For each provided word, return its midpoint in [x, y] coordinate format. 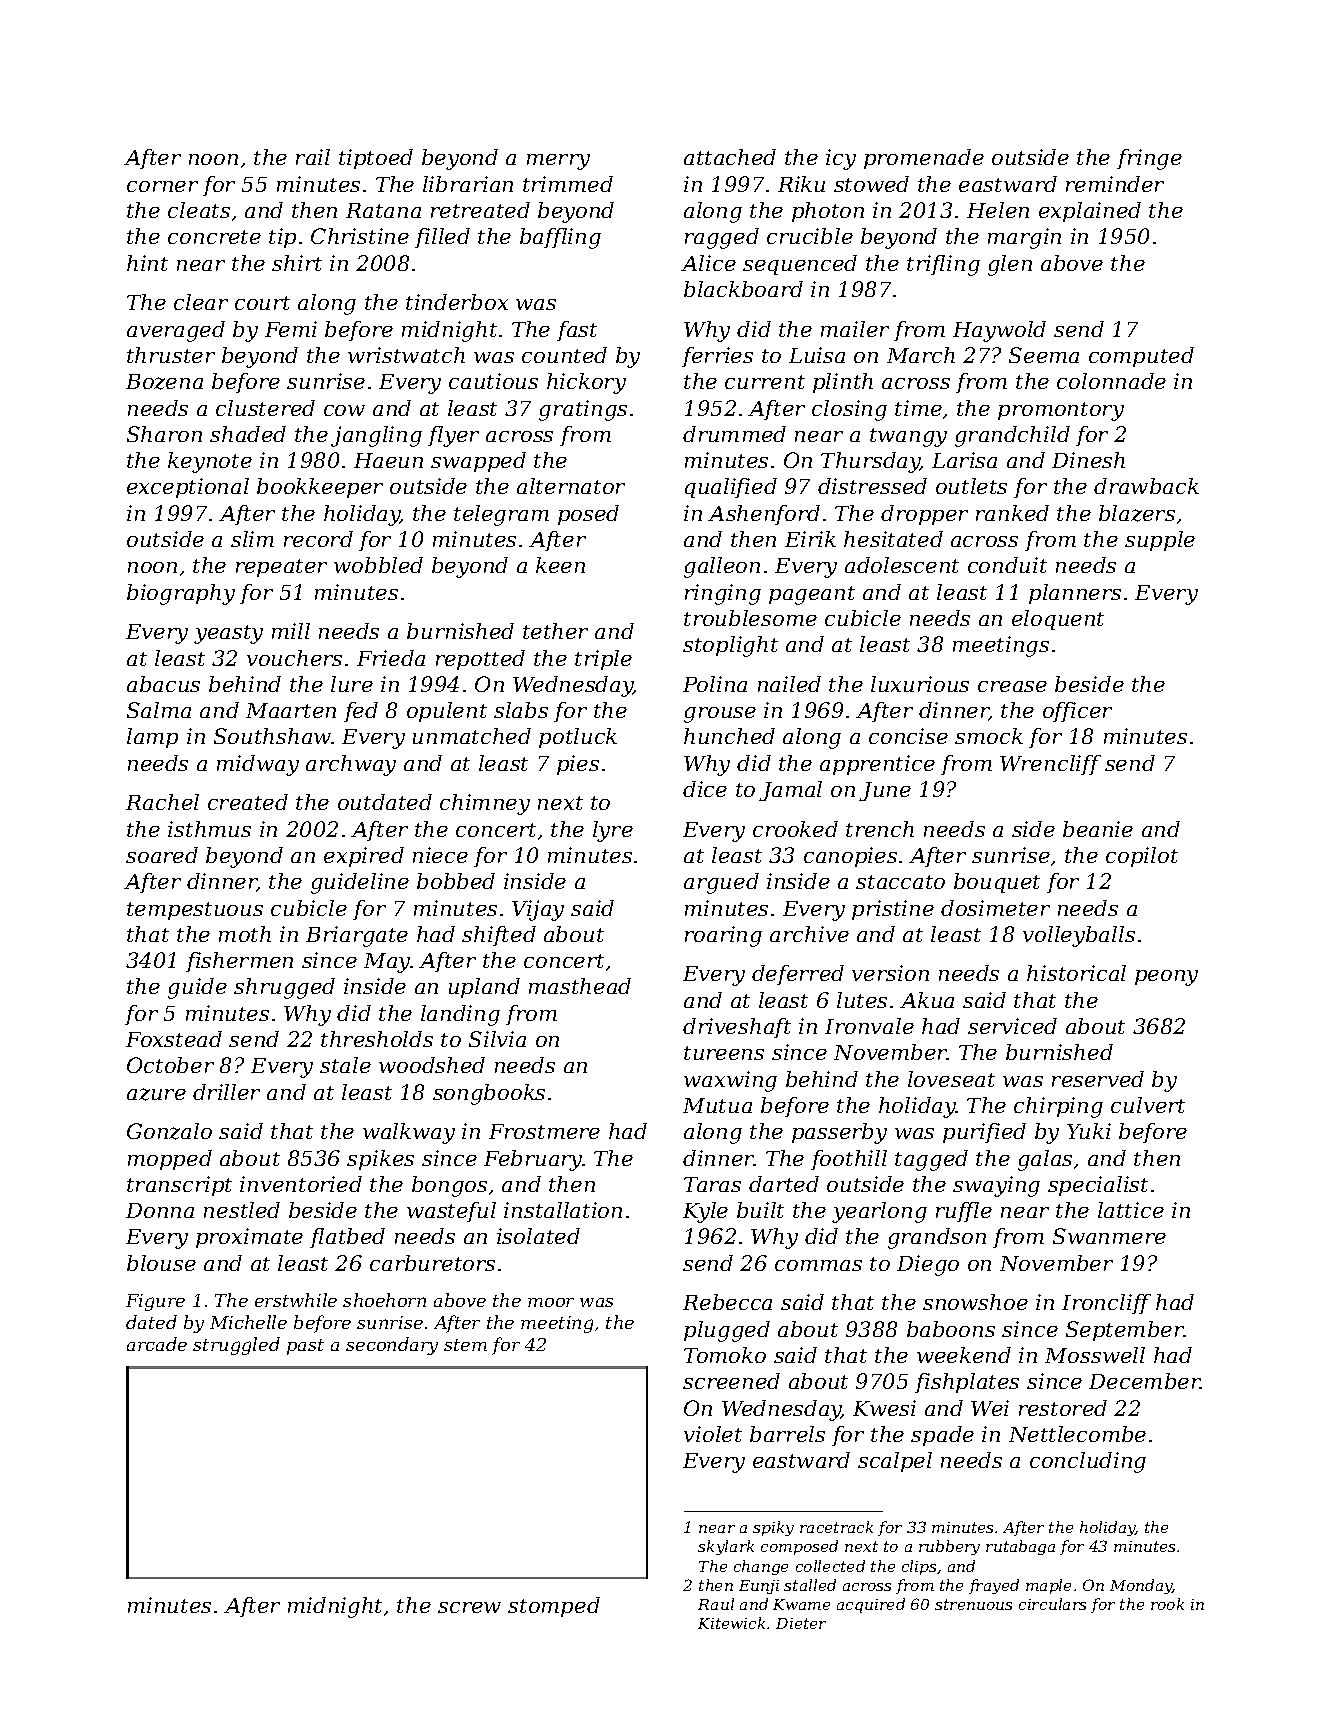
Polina [715, 684]
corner [162, 186]
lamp [152, 738]
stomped [554, 1607]
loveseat [951, 1079]
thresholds [377, 1039]
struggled [236, 1346]
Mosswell [1095, 1355]
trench [880, 829]
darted [784, 1184]
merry [558, 162]
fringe [1149, 159]
